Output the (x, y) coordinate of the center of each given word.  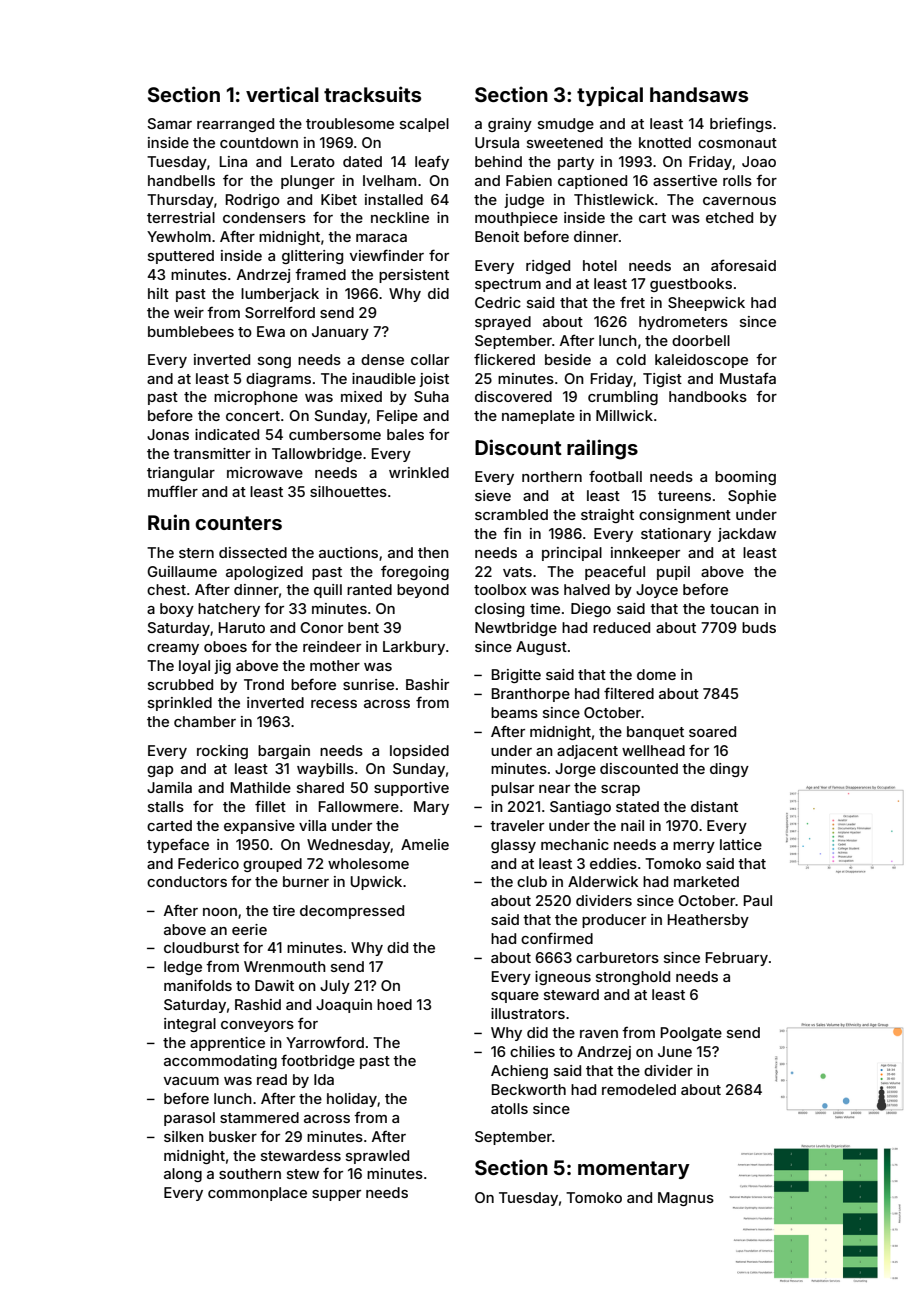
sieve (493, 495)
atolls (509, 1108)
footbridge (318, 1061)
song (274, 362)
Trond (264, 684)
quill (328, 591)
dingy (729, 770)
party (576, 163)
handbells (181, 180)
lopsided (419, 752)
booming (745, 478)
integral (190, 1025)
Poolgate (691, 1034)
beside (568, 359)
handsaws (699, 94)
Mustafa (748, 378)
